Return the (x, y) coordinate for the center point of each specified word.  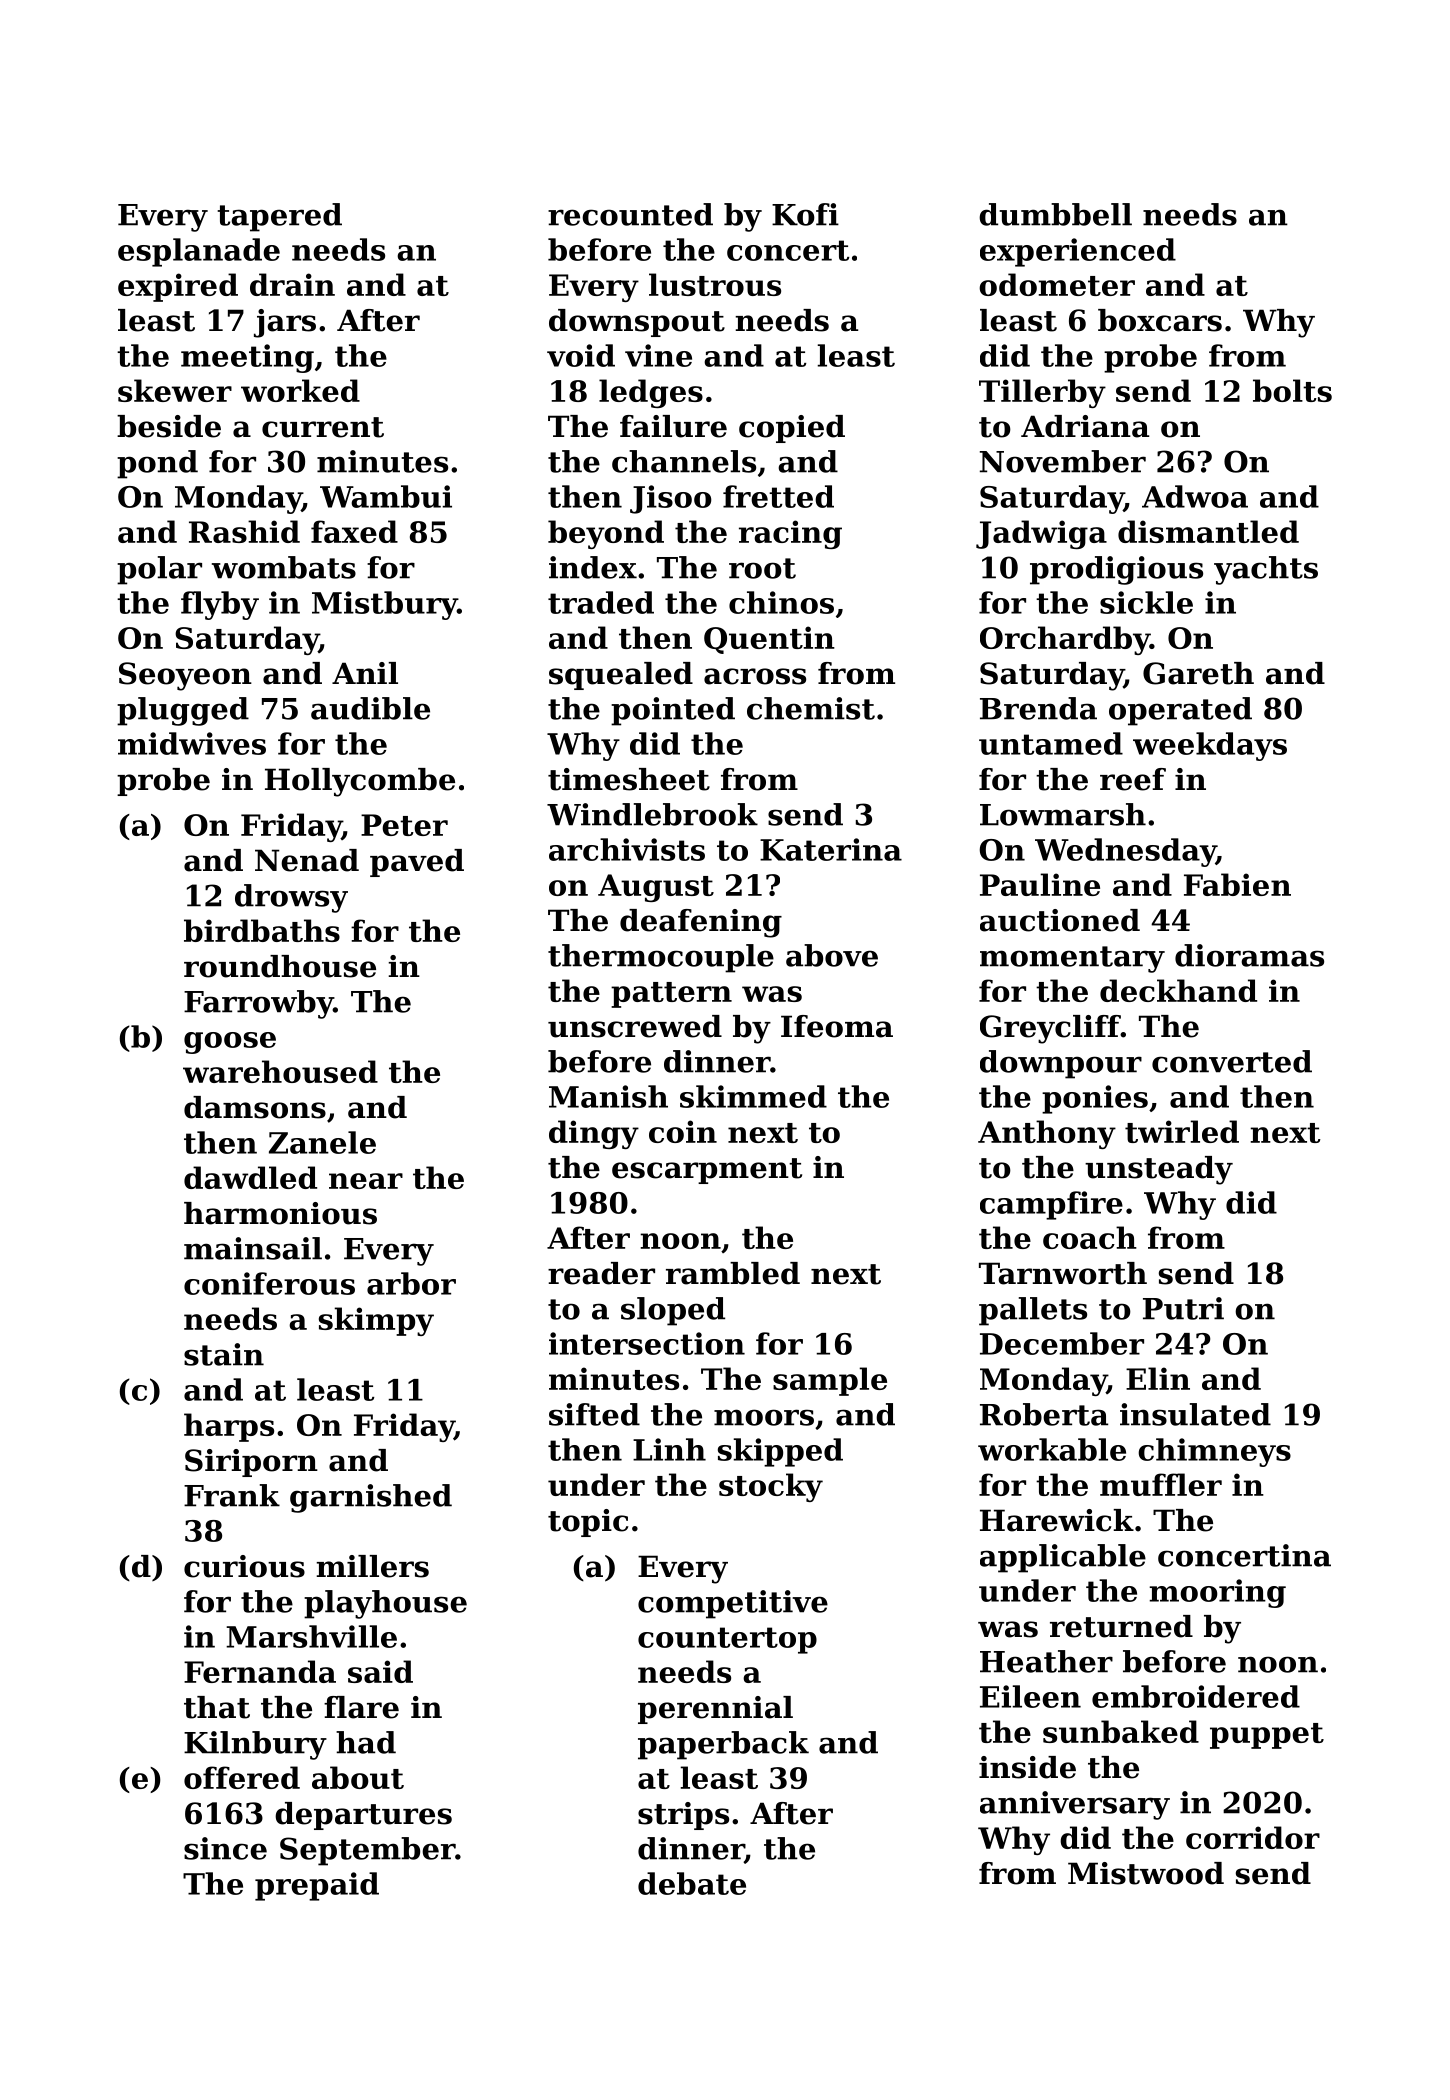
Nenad (307, 860)
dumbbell (1055, 214)
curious (244, 1566)
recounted (630, 214)
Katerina (831, 849)
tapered (279, 217)
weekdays (1210, 746)
